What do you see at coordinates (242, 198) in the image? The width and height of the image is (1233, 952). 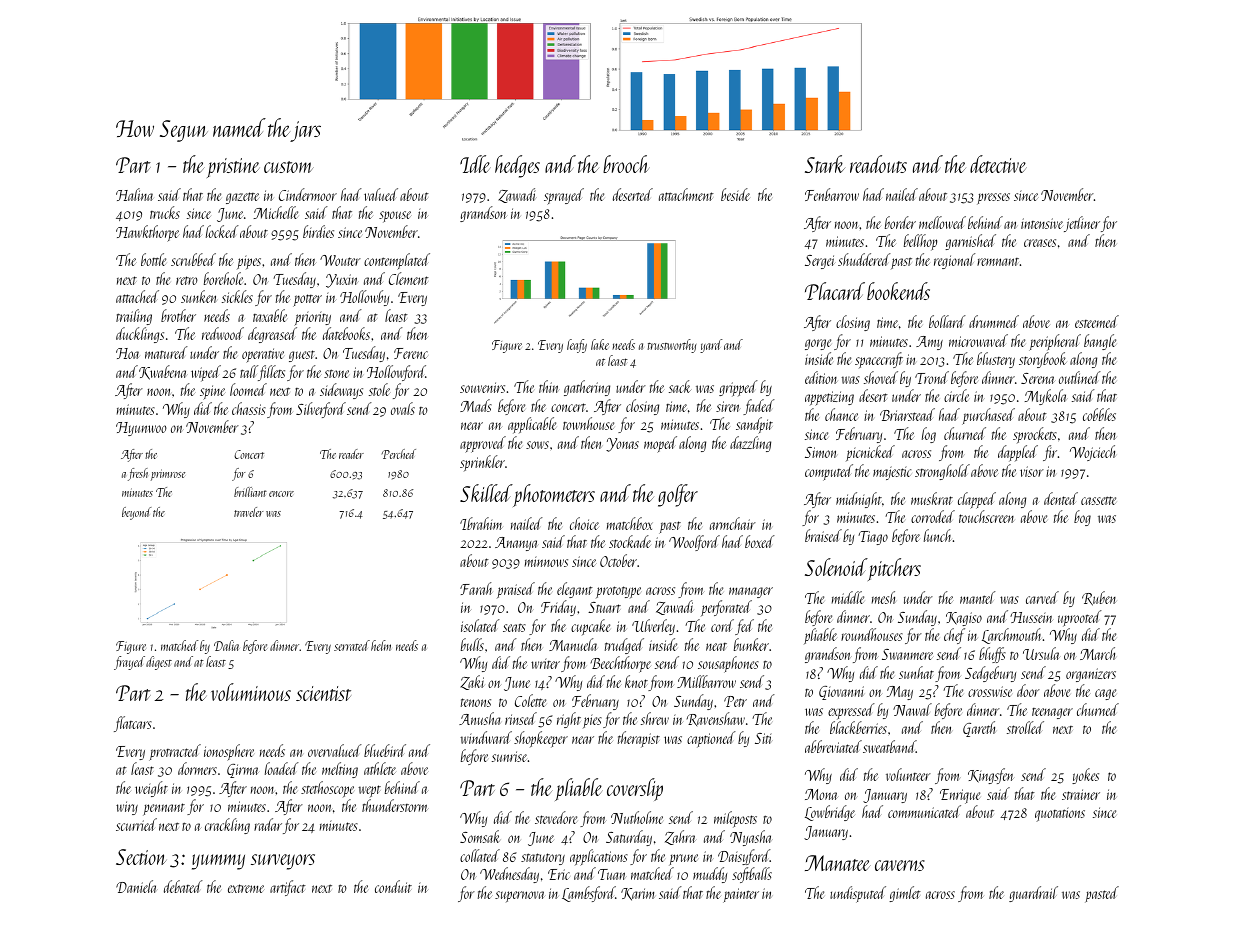 I see `gazette` at bounding box center [242, 198].
